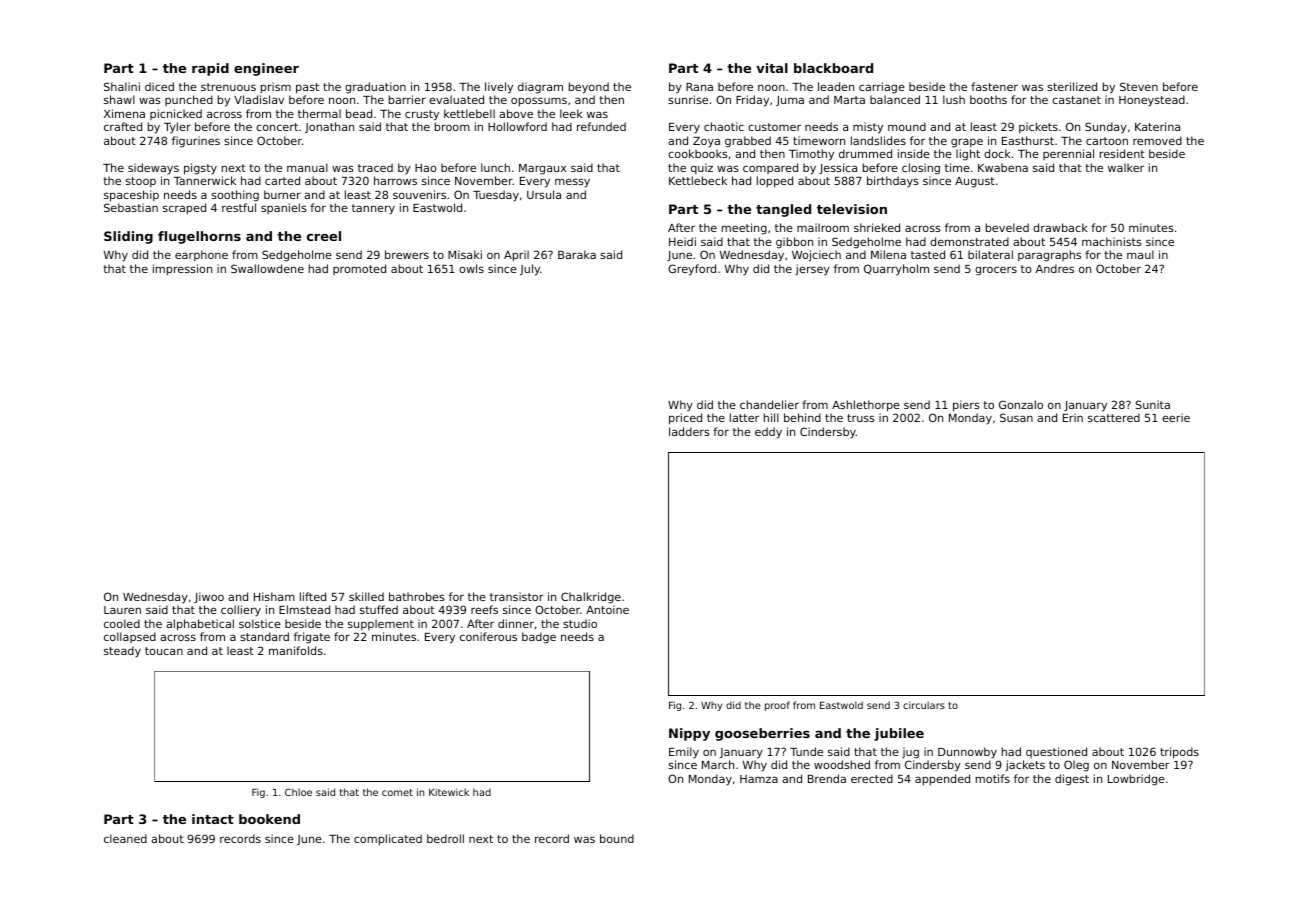 This screenshot has height=924, width=1308. What do you see at coordinates (772, 68) in the screenshot?
I see `vital` at bounding box center [772, 68].
